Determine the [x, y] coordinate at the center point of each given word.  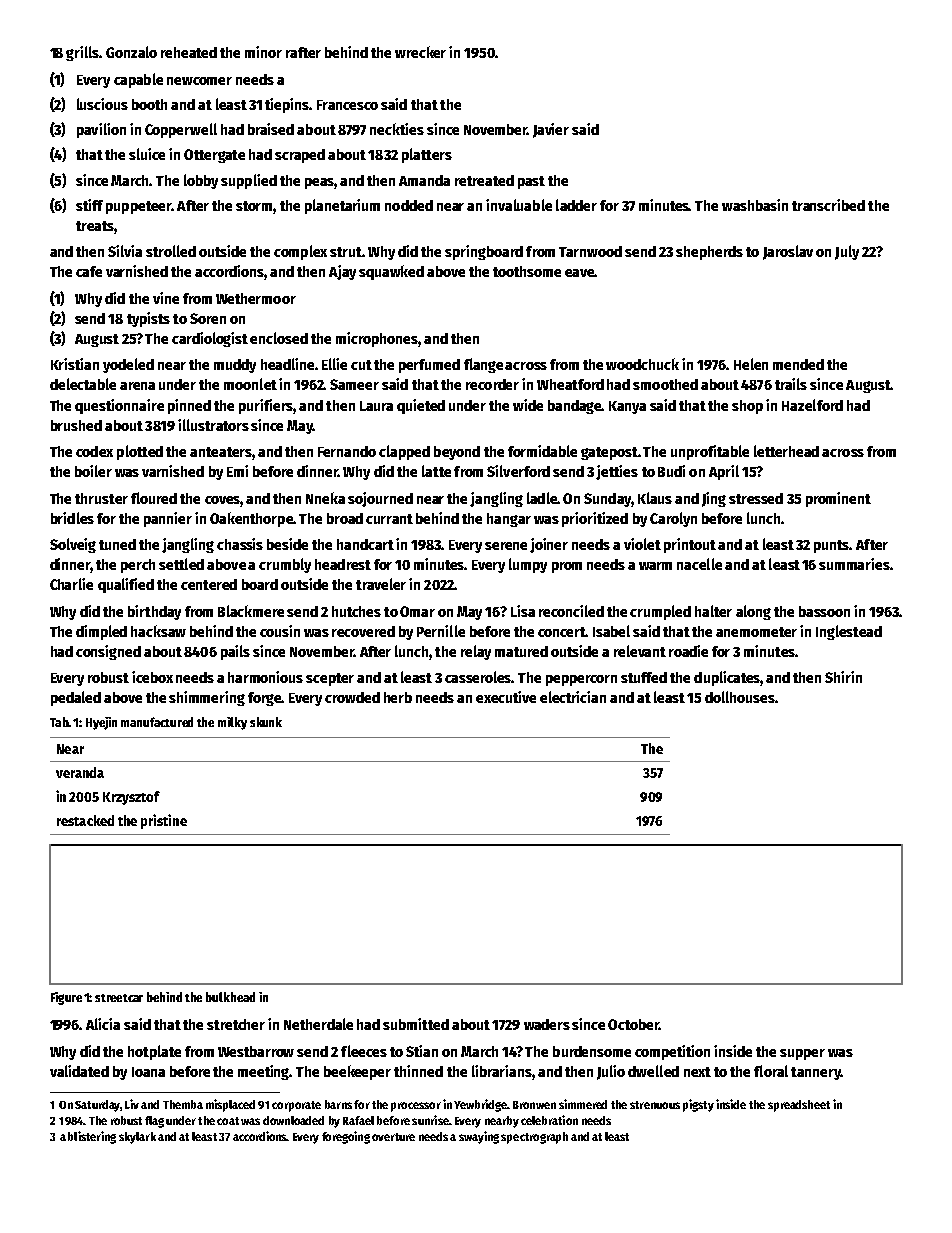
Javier [551, 130]
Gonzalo [131, 52]
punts [832, 546]
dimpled [101, 632]
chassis [240, 544]
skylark [137, 1138]
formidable [542, 451]
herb [398, 697]
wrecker [420, 52]
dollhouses [740, 697]
